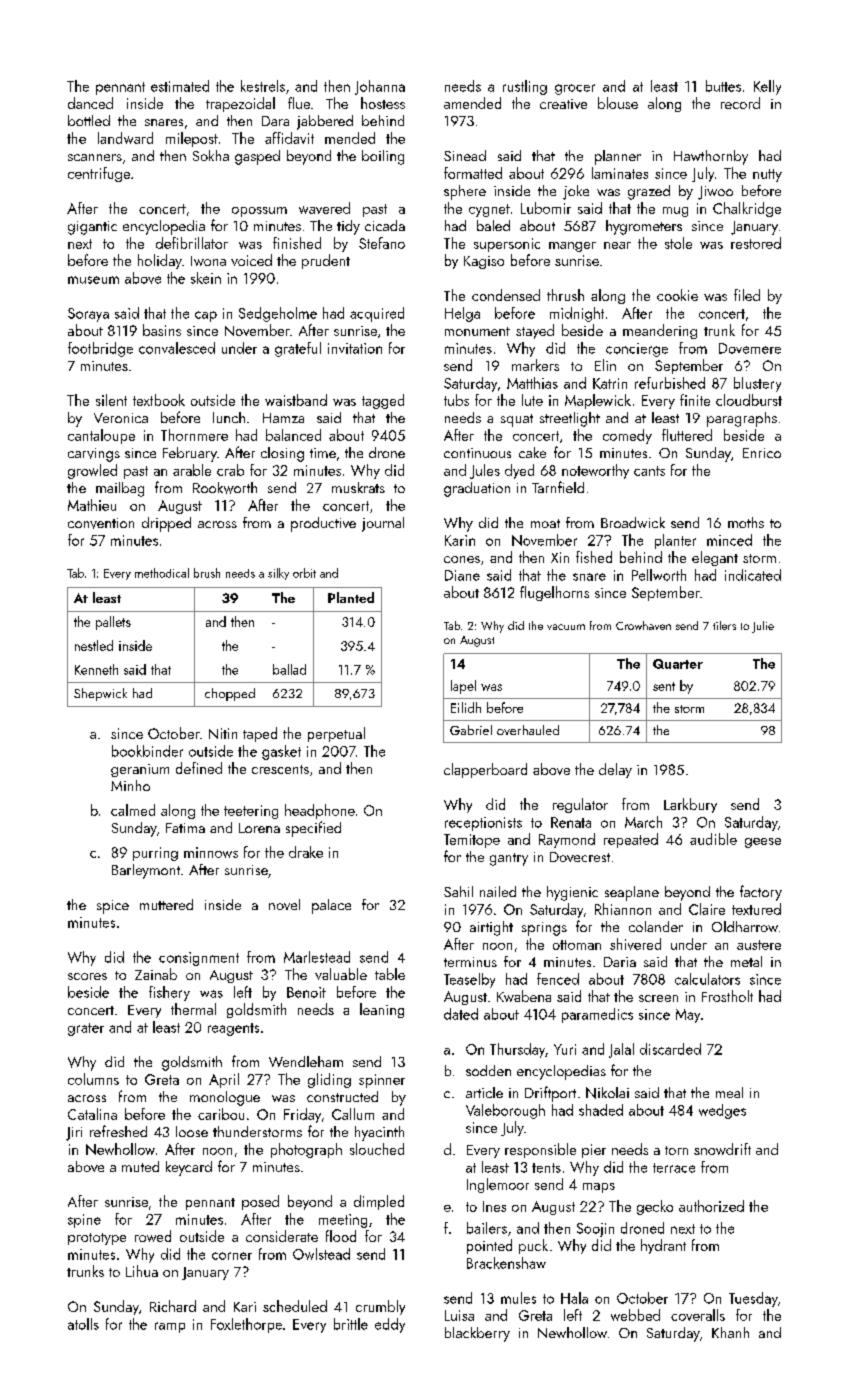 This document has width=849, height=1400. I want to click on atolls, so click(83, 1324).
